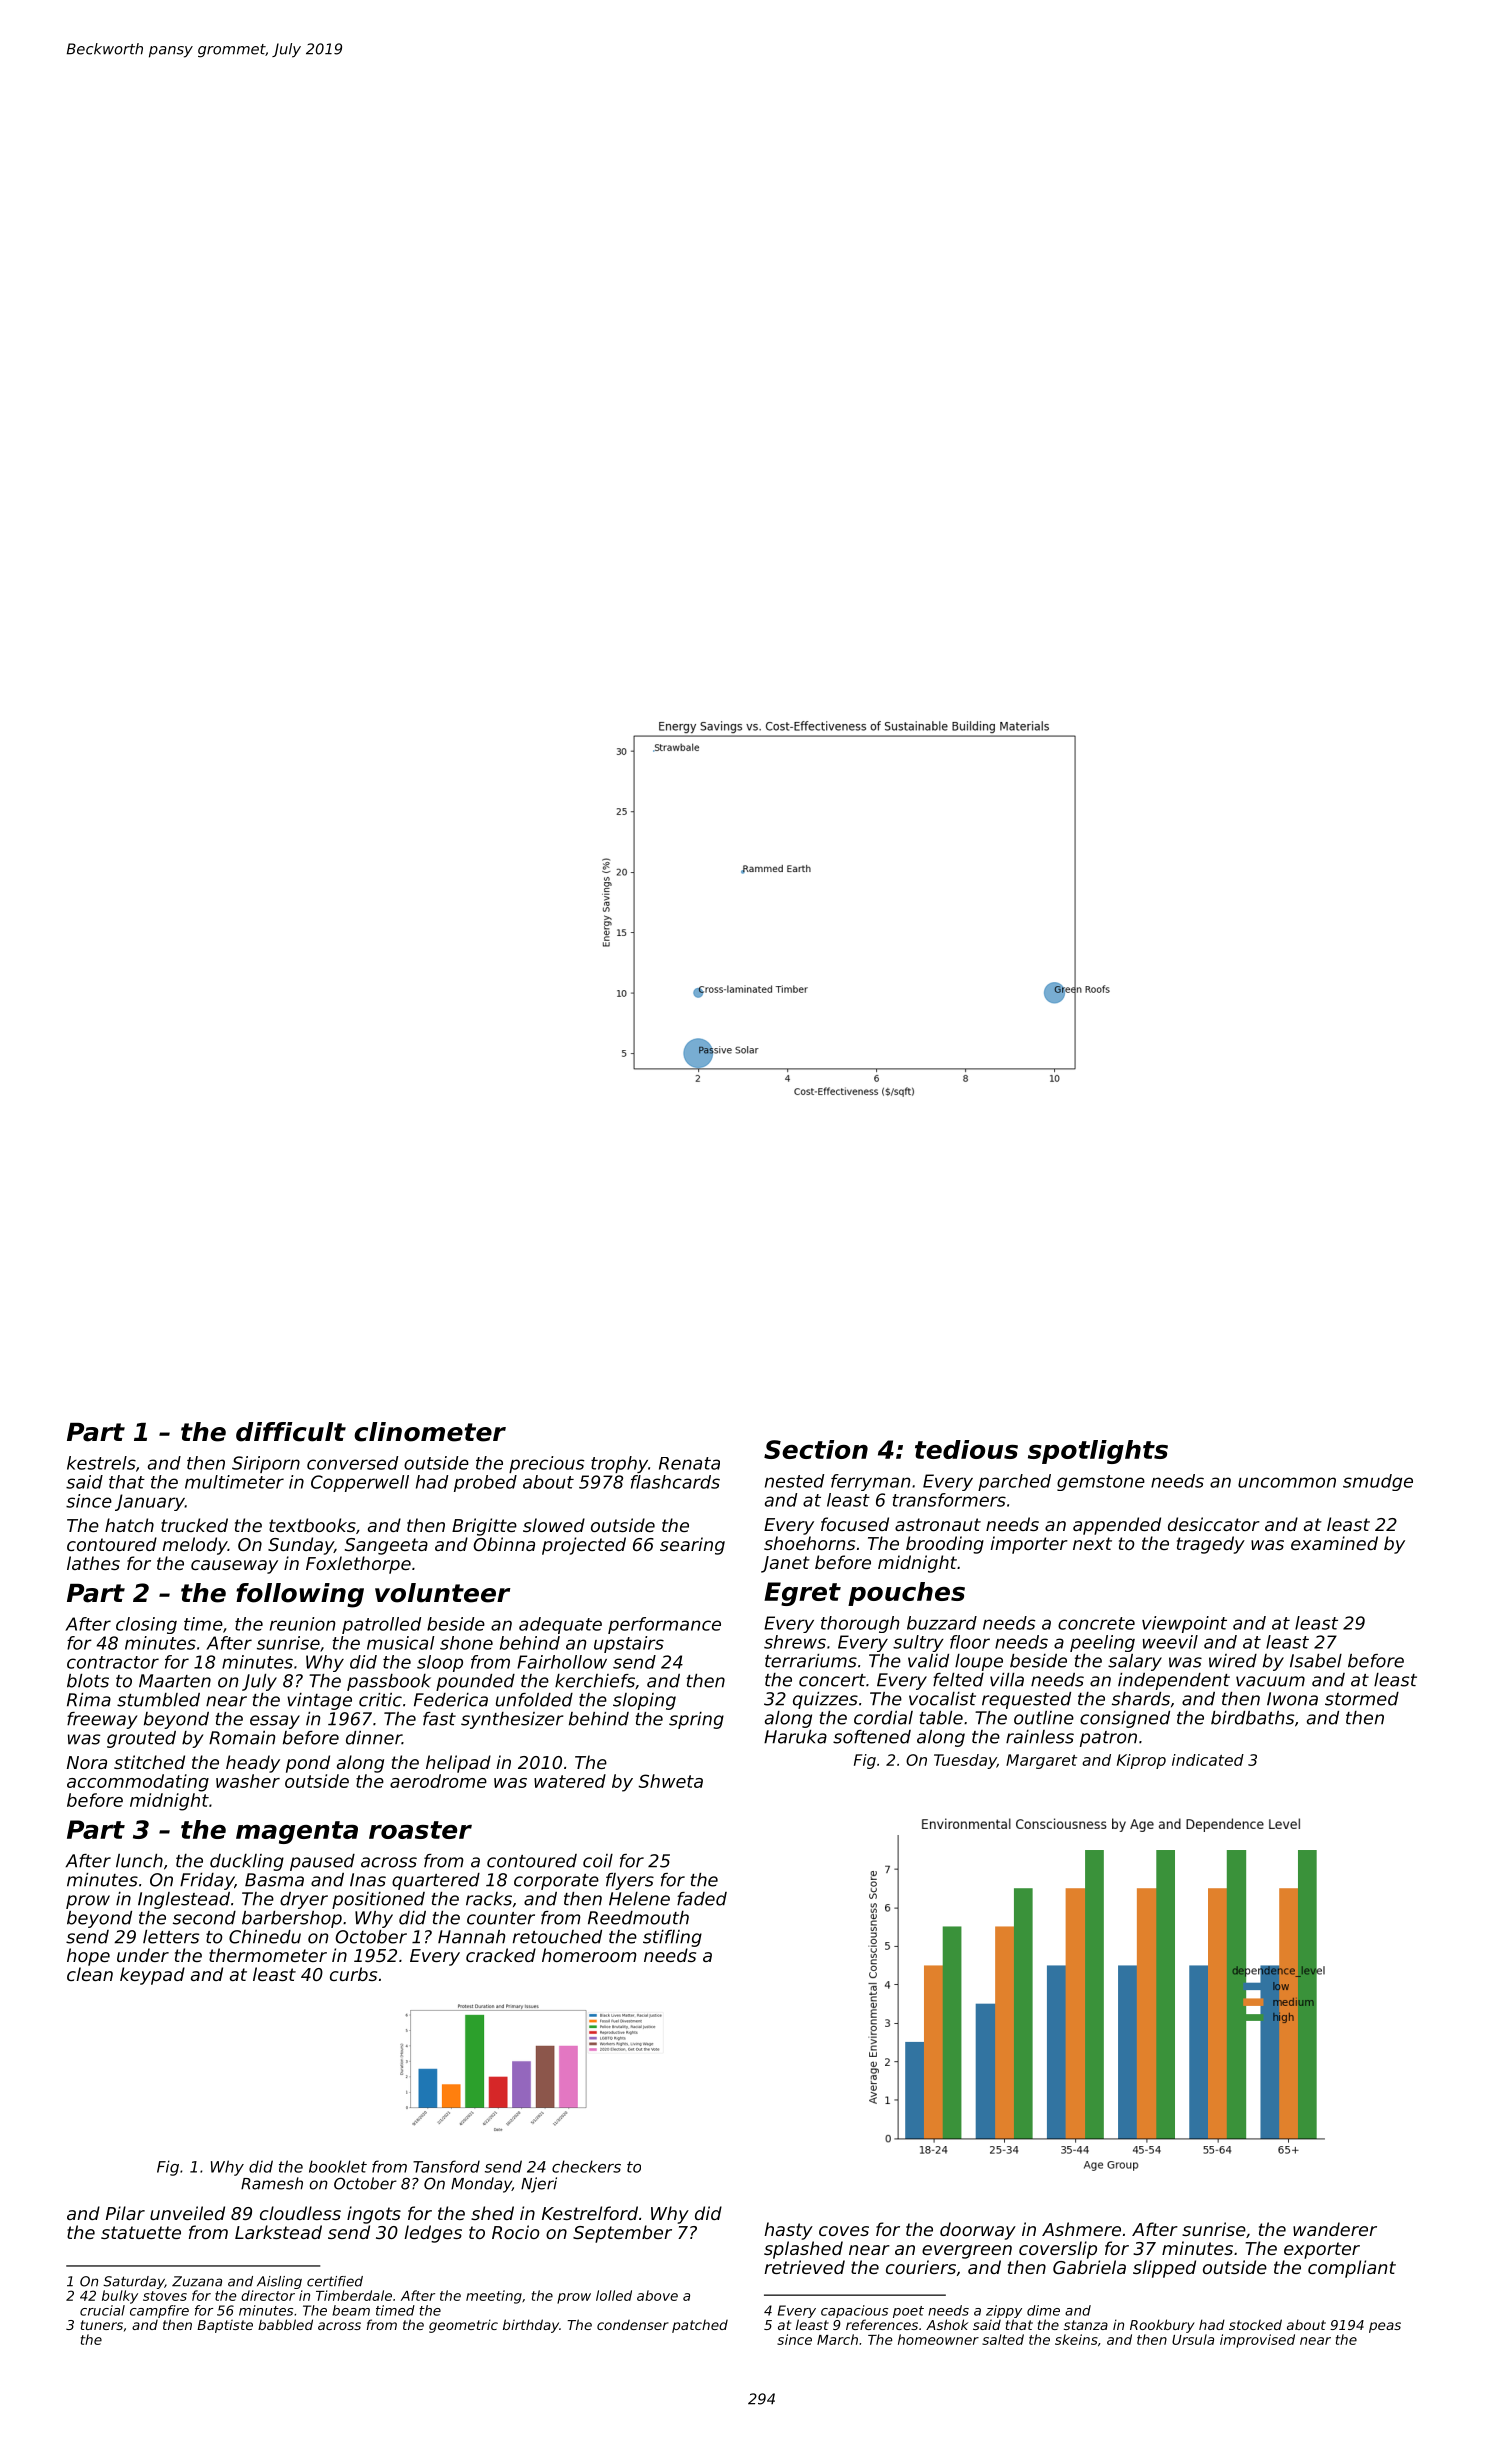 This page has height=2464, width=1496. Describe the element at coordinates (225, 2326) in the page. I see `Baptiste` at that location.
